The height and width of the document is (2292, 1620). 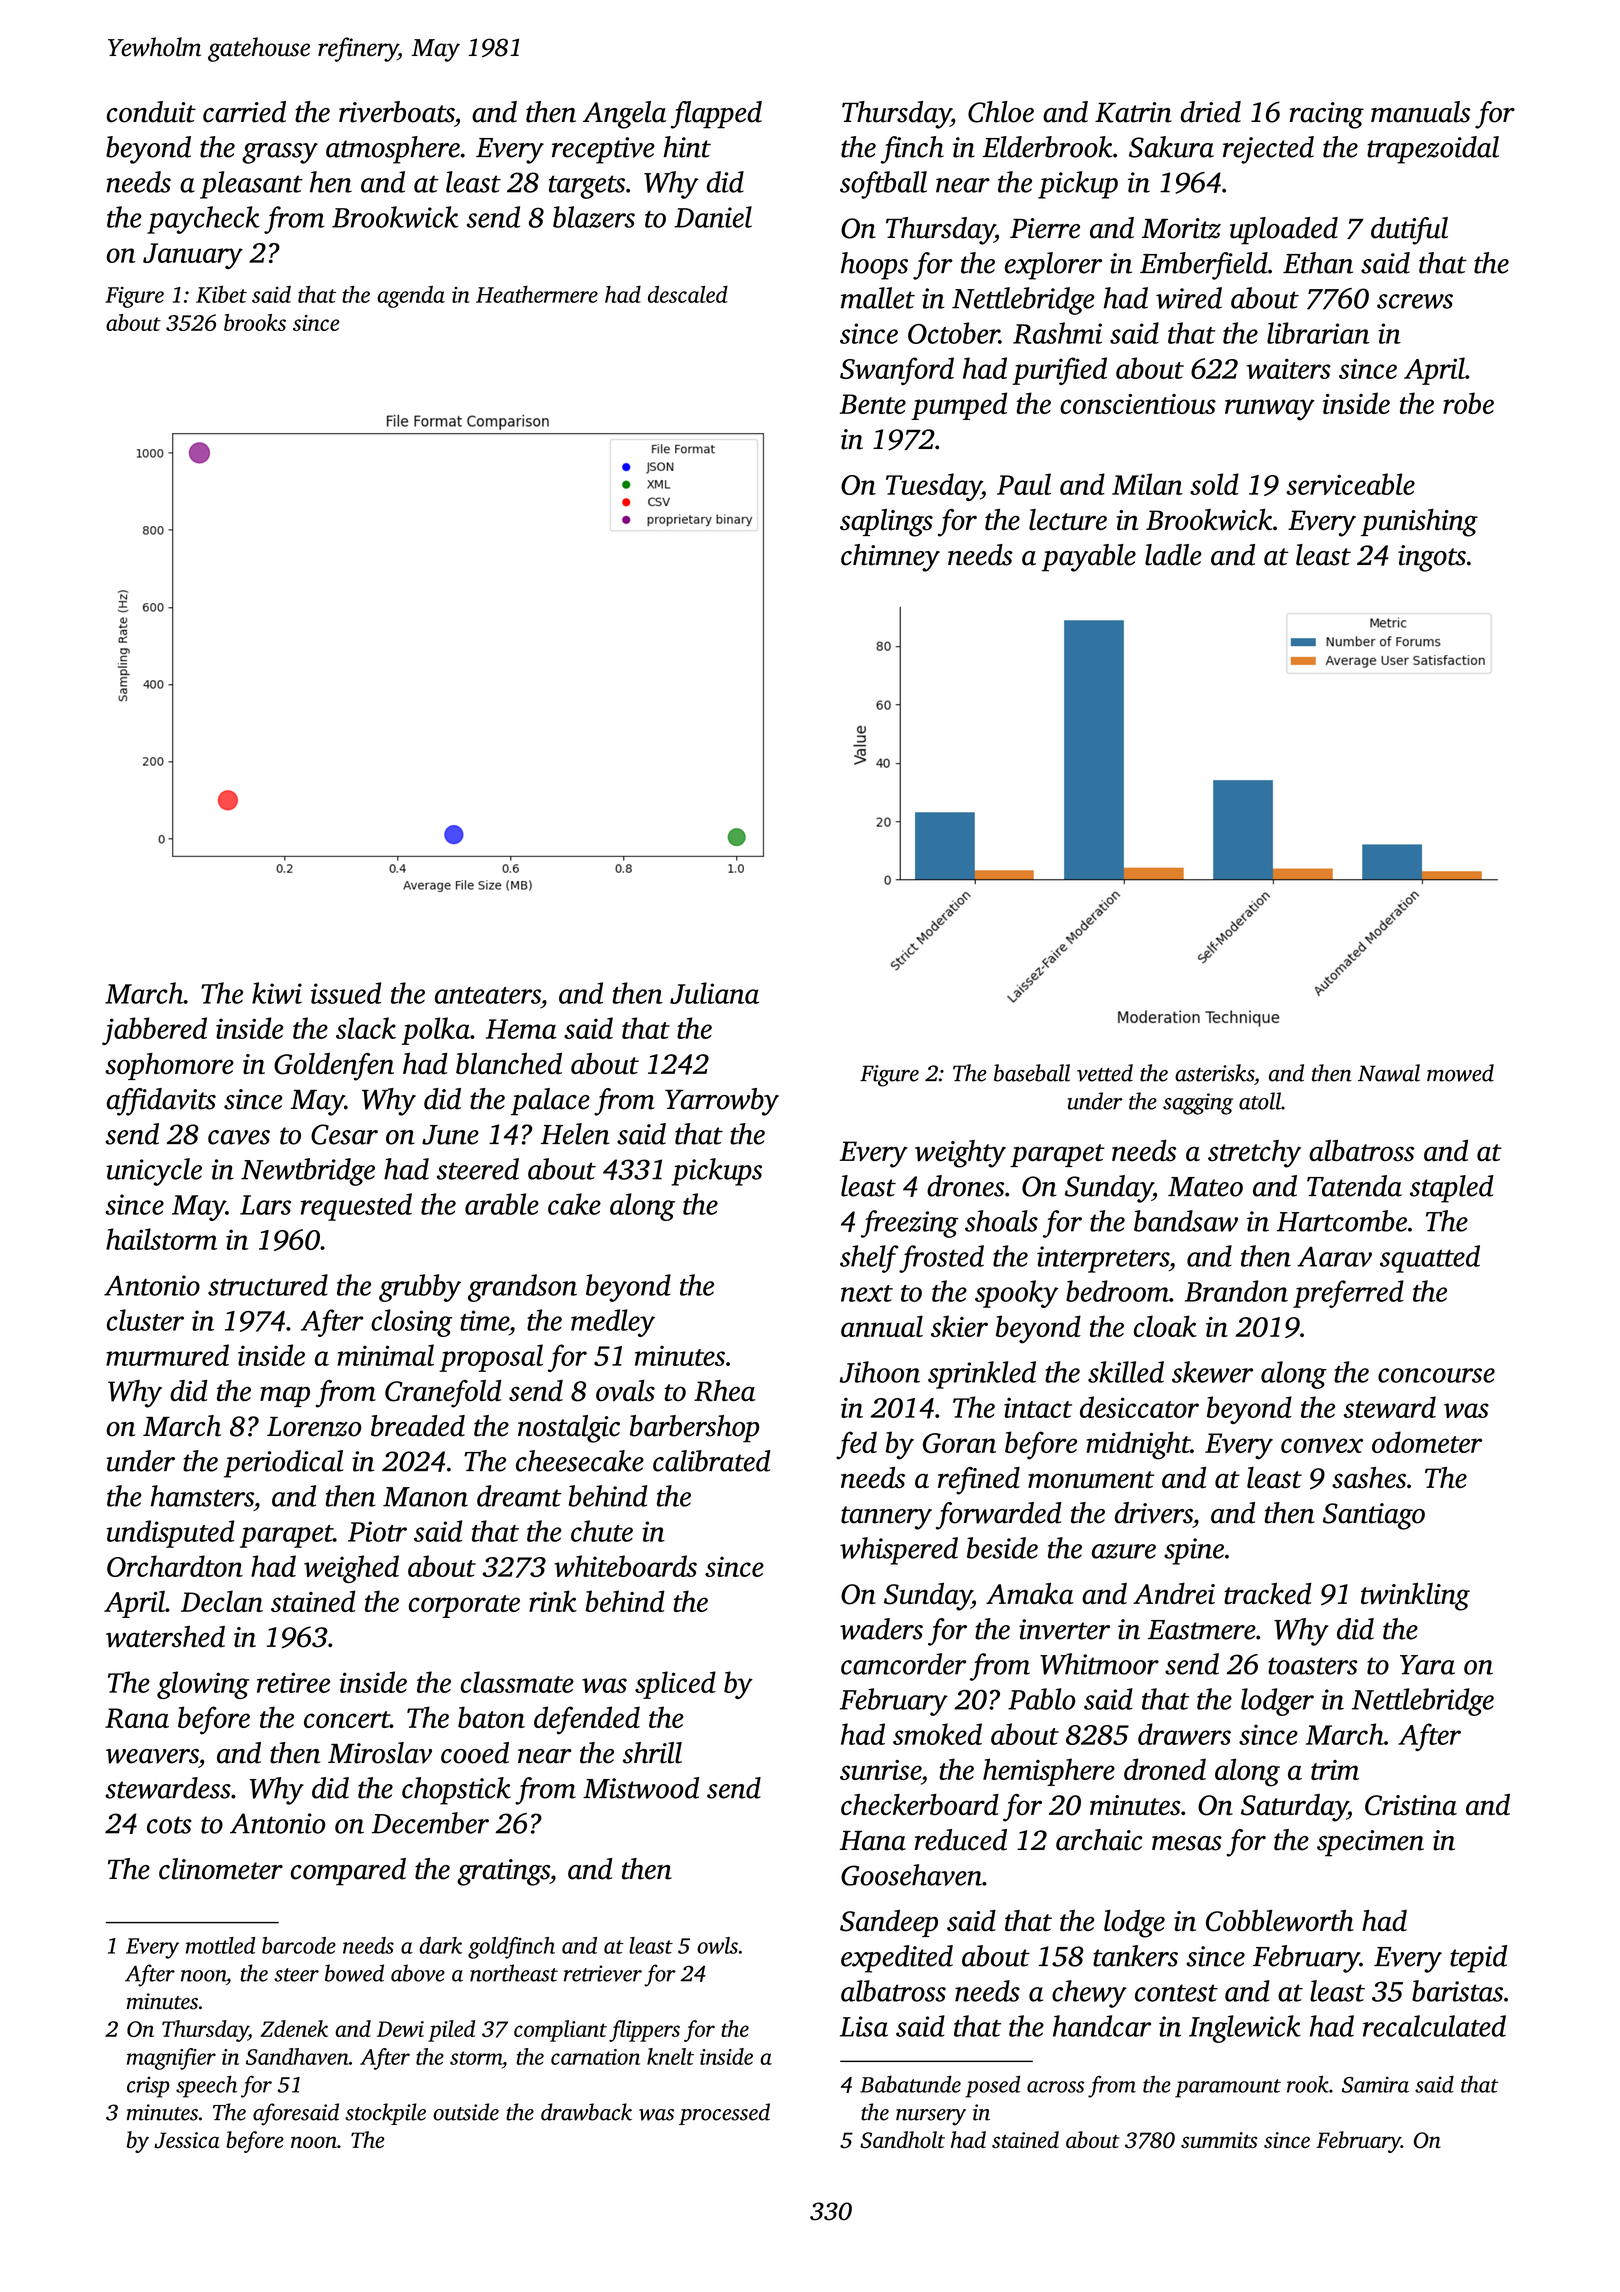 What do you see at coordinates (613, 1323) in the document?
I see `medley` at bounding box center [613, 1323].
